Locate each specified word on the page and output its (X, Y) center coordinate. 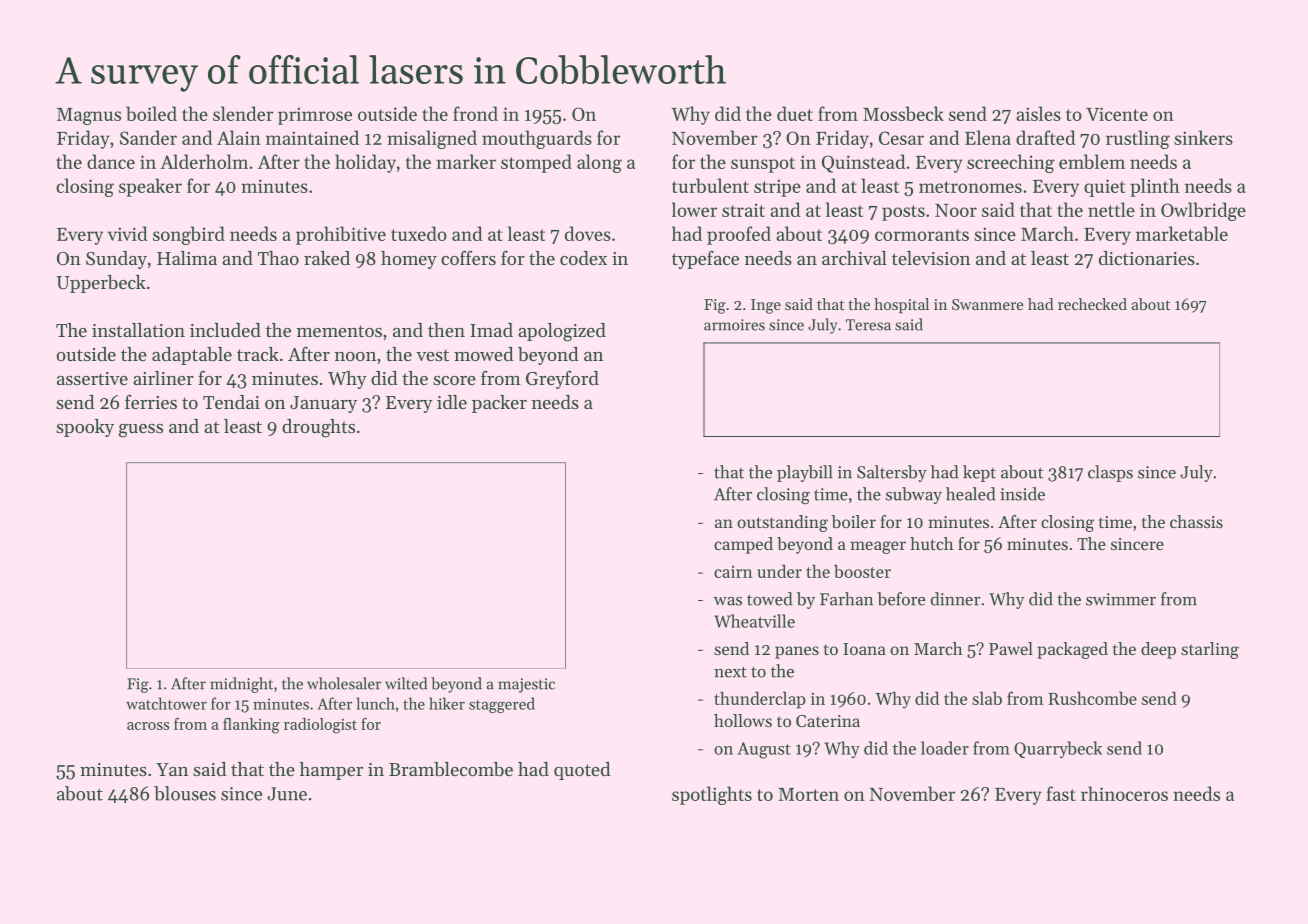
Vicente (1117, 114)
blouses (185, 793)
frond (475, 113)
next (730, 672)
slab (987, 698)
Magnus (89, 116)
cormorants (922, 235)
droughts (318, 428)
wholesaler (344, 683)
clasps (1110, 473)
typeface (705, 259)
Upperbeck (101, 284)
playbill (805, 473)
